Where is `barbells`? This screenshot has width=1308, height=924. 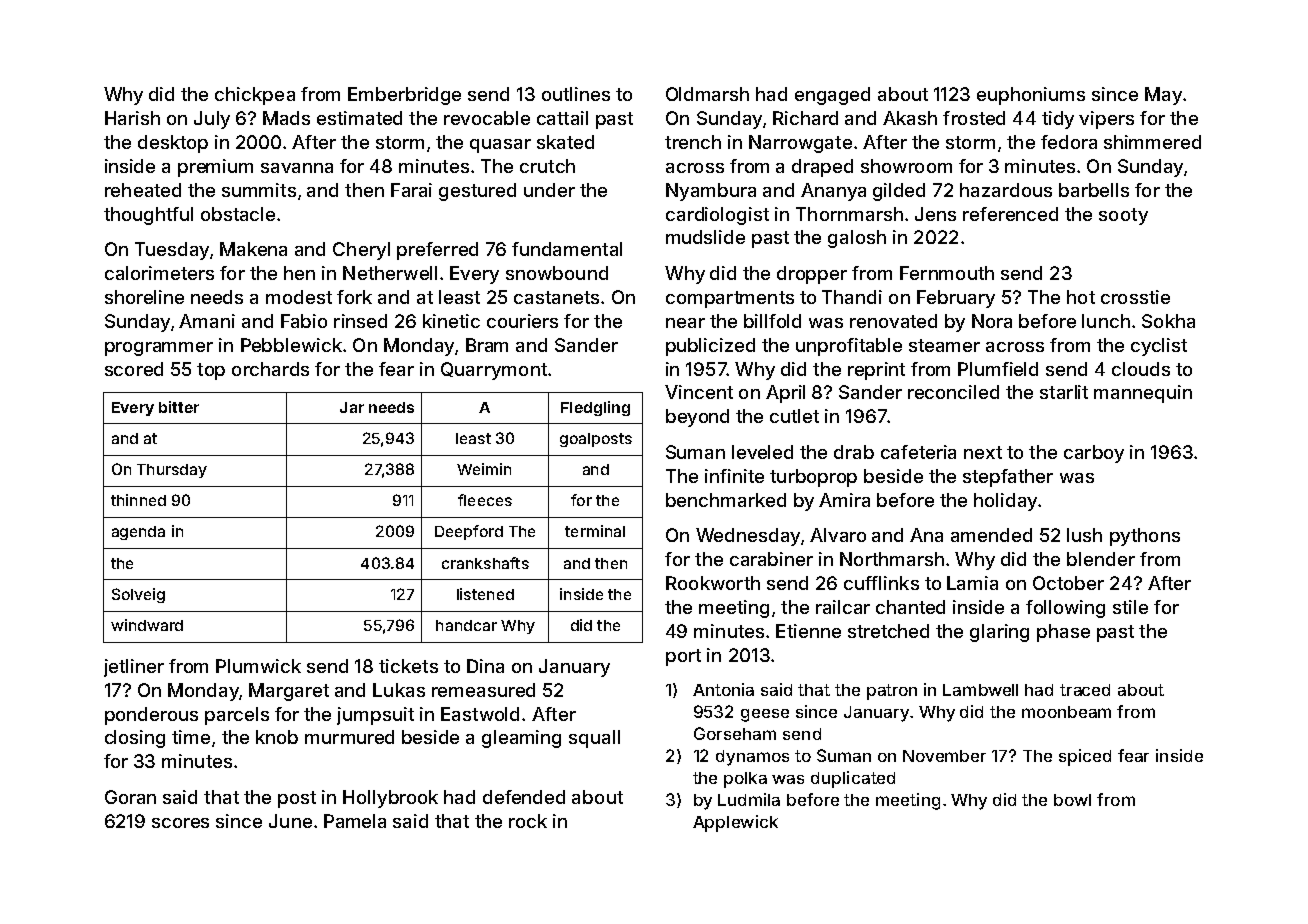 barbells is located at coordinates (1094, 190).
